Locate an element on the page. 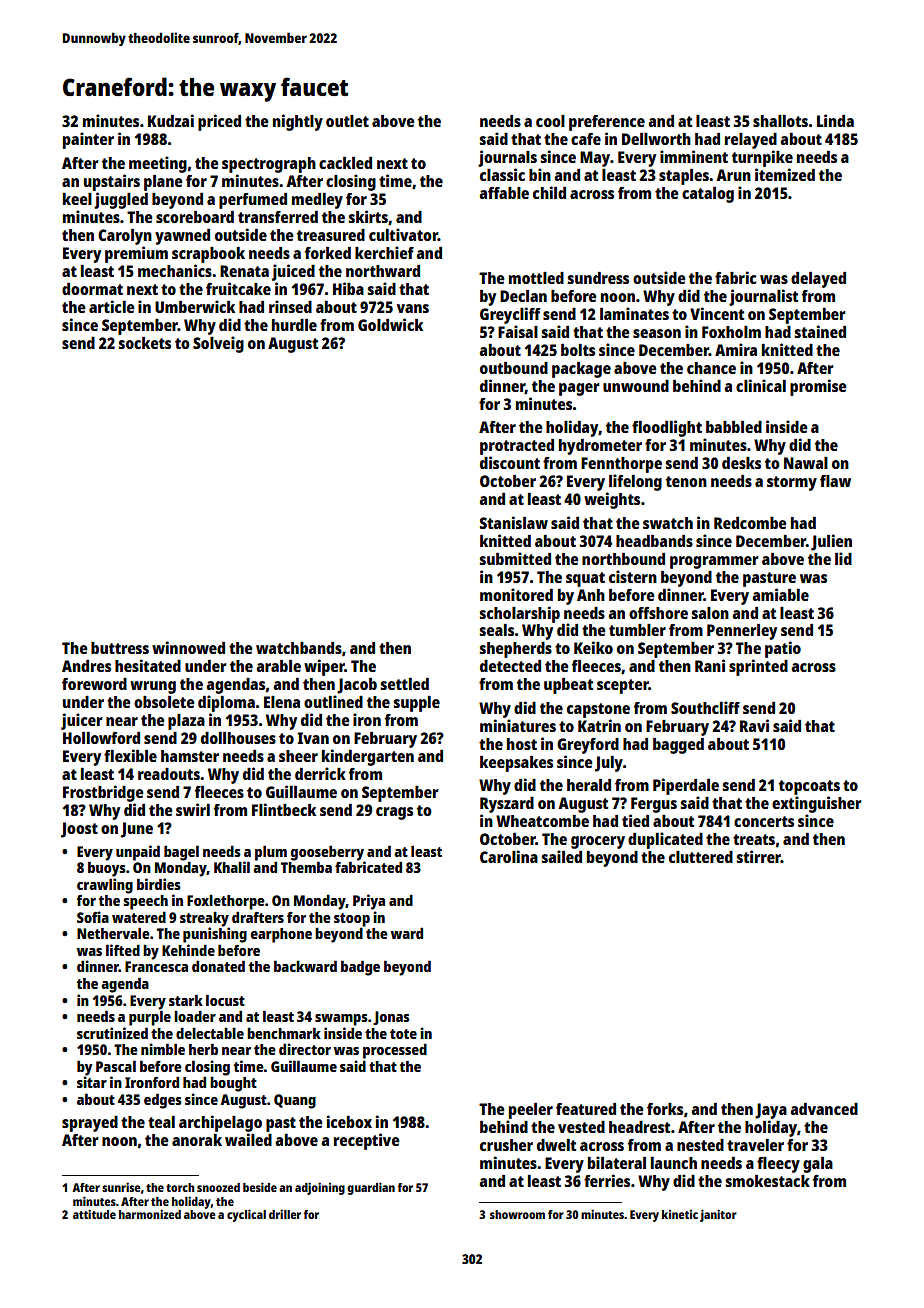 The width and height of the image is (924, 1308). cool is located at coordinates (550, 121).
